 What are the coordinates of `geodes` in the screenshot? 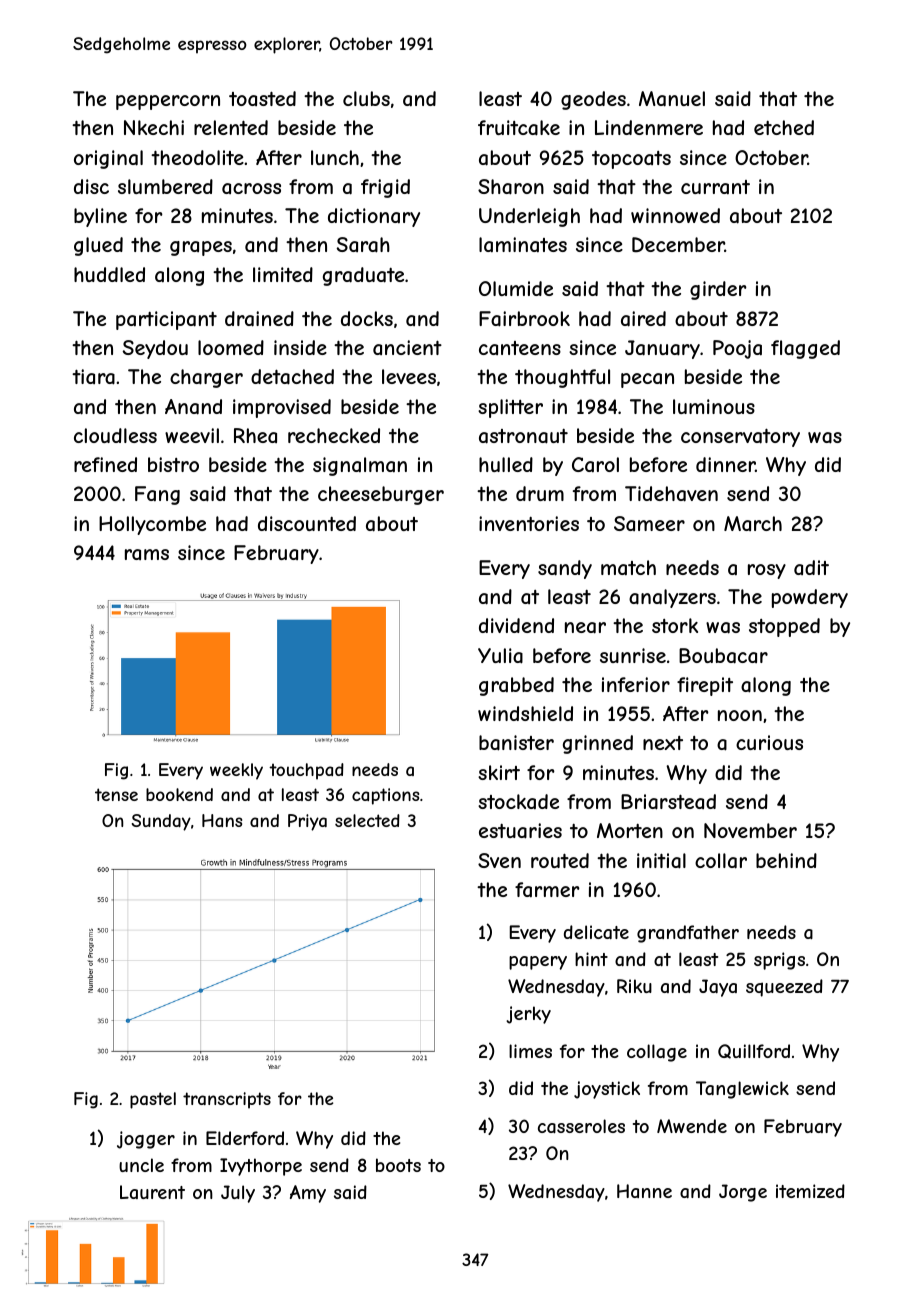 It's located at (593, 100).
